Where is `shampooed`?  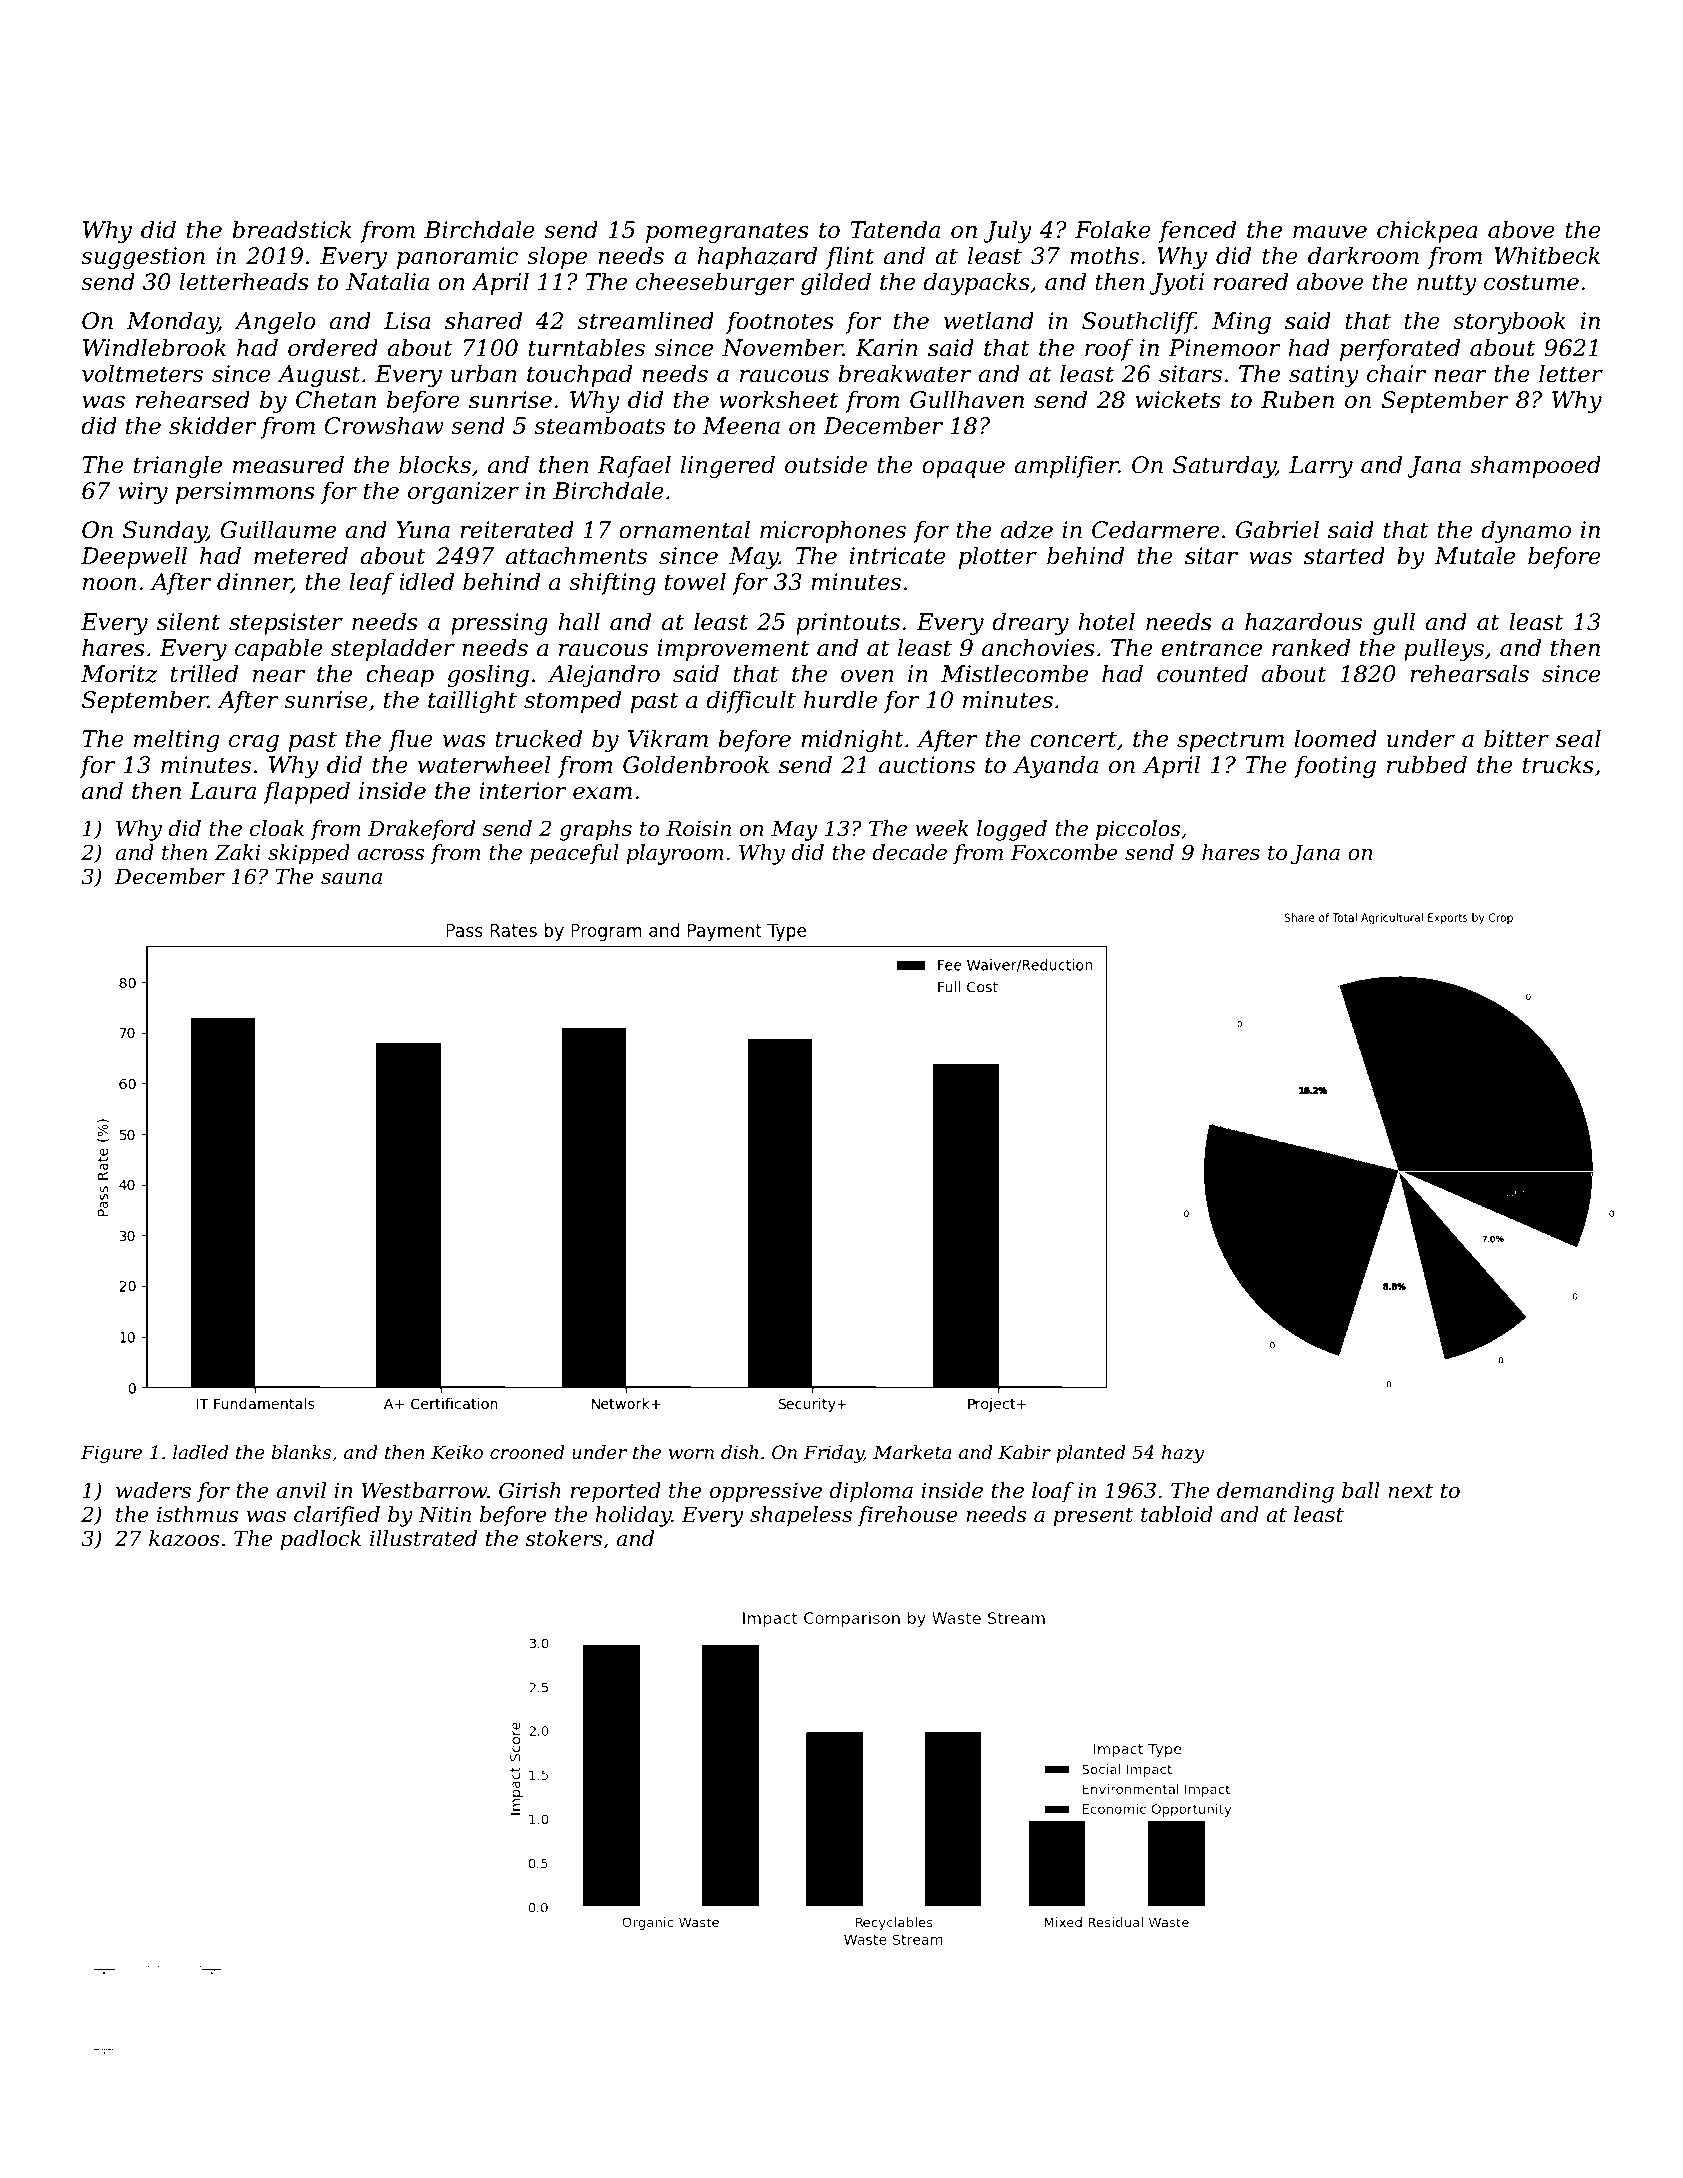
shampooed is located at coordinates (1535, 466).
